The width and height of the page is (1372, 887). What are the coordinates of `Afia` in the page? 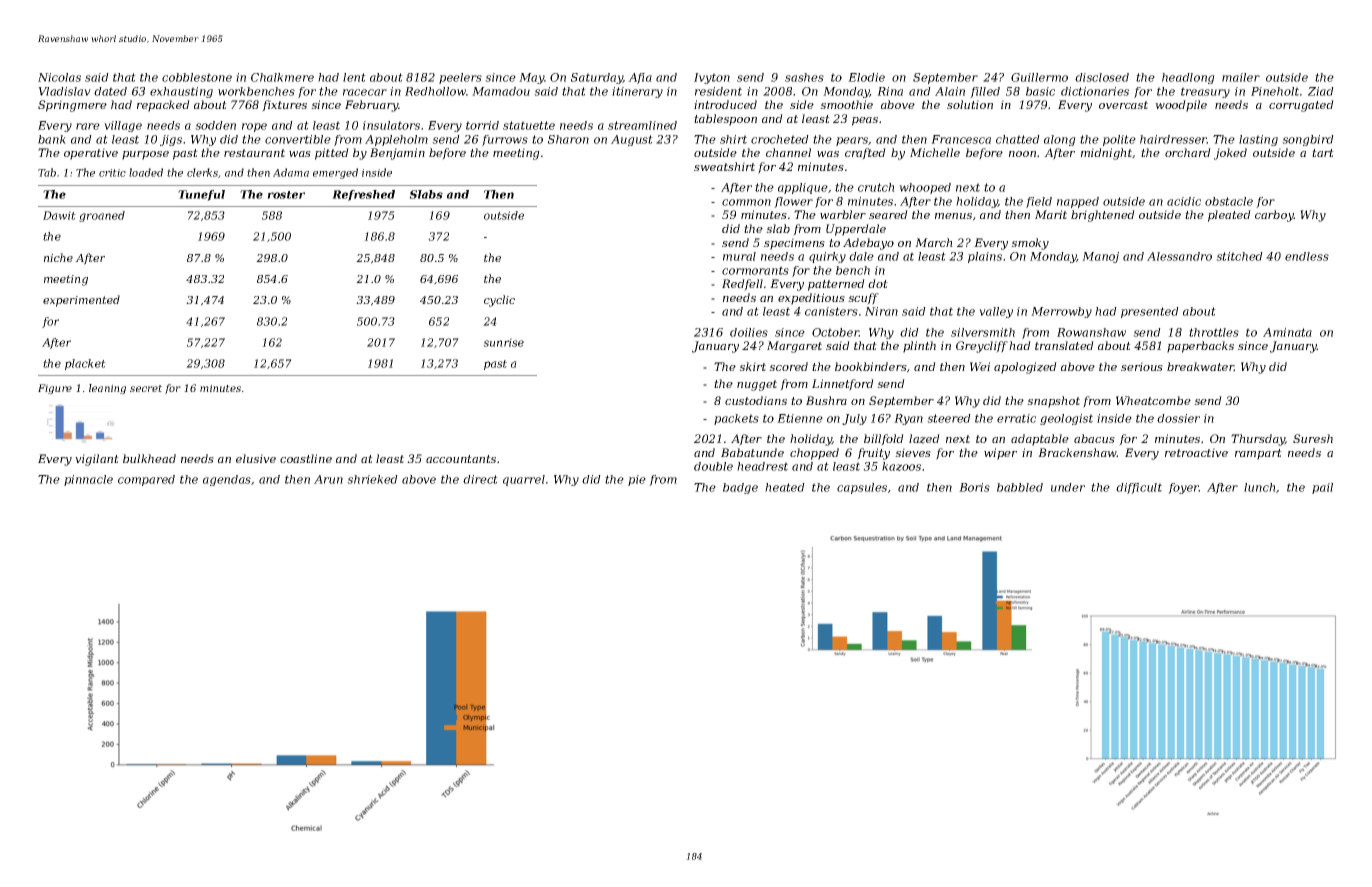 It's located at (640, 78).
